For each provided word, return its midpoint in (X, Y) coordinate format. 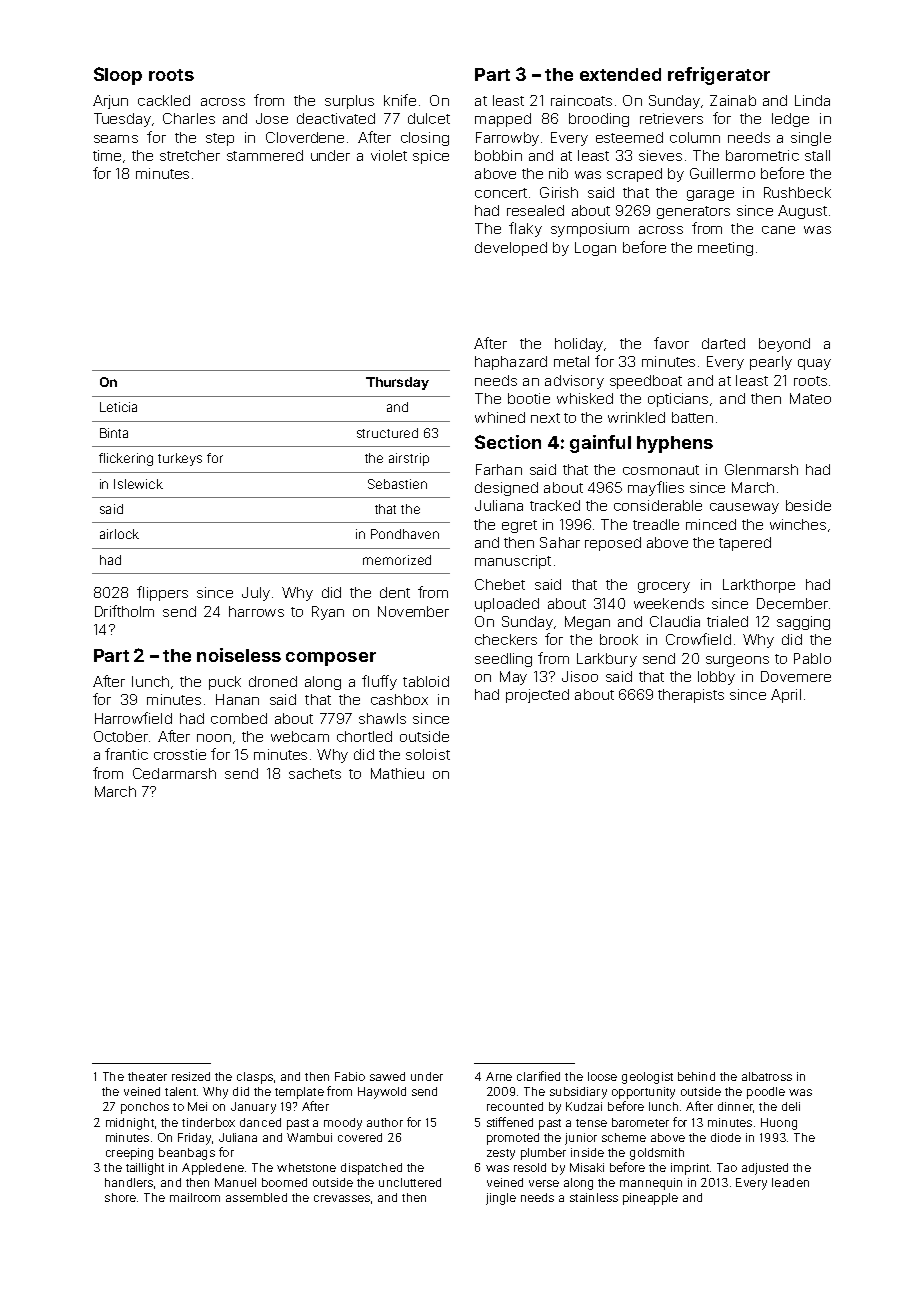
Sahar (560, 542)
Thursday (397, 383)
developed (511, 249)
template (299, 1093)
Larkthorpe (759, 586)
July (256, 594)
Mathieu (397, 773)
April (786, 696)
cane (778, 230)
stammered (265, 155)
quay (814, 364)
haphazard (511, 363)
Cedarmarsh (174, 773)
